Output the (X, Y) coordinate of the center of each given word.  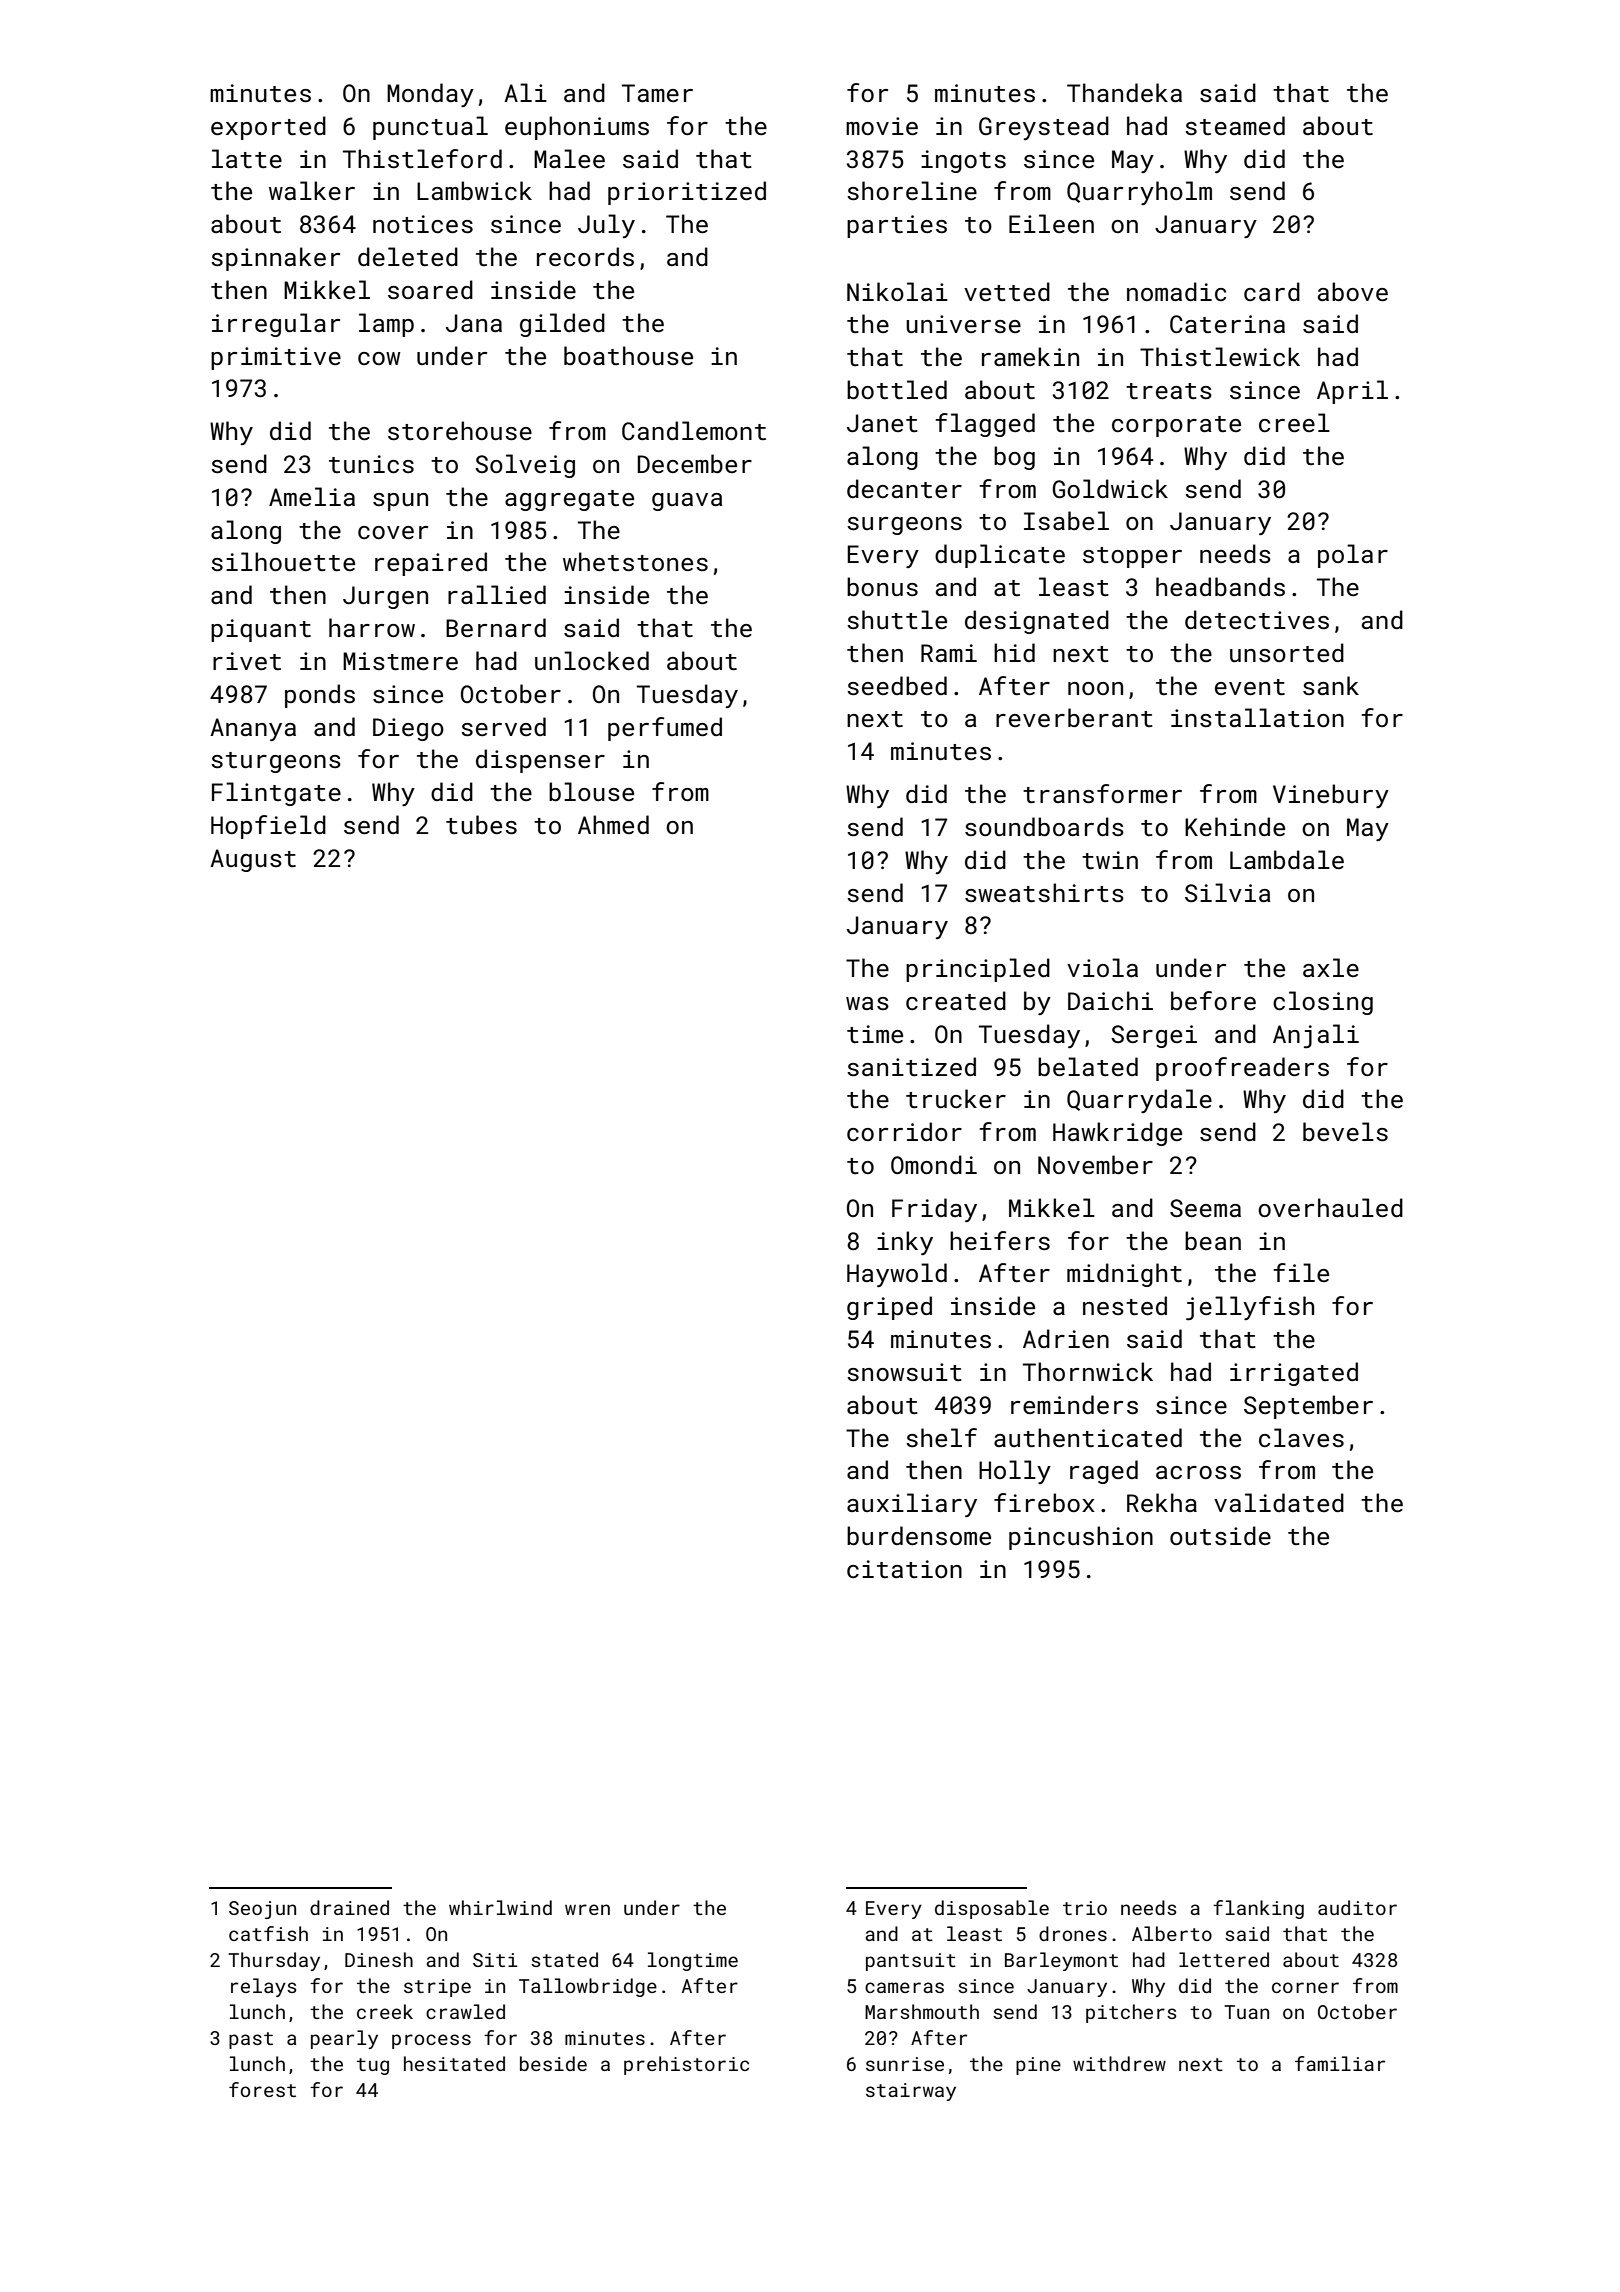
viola (1102, 967)
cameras (904, 1987)
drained (349, 1907)
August (253, 860)
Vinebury (1331, 796)
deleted (408, 256)
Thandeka (1124, 92)
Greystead (1044, 128)
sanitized (911, 1066)
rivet (247, 661)
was (867, 1003)
